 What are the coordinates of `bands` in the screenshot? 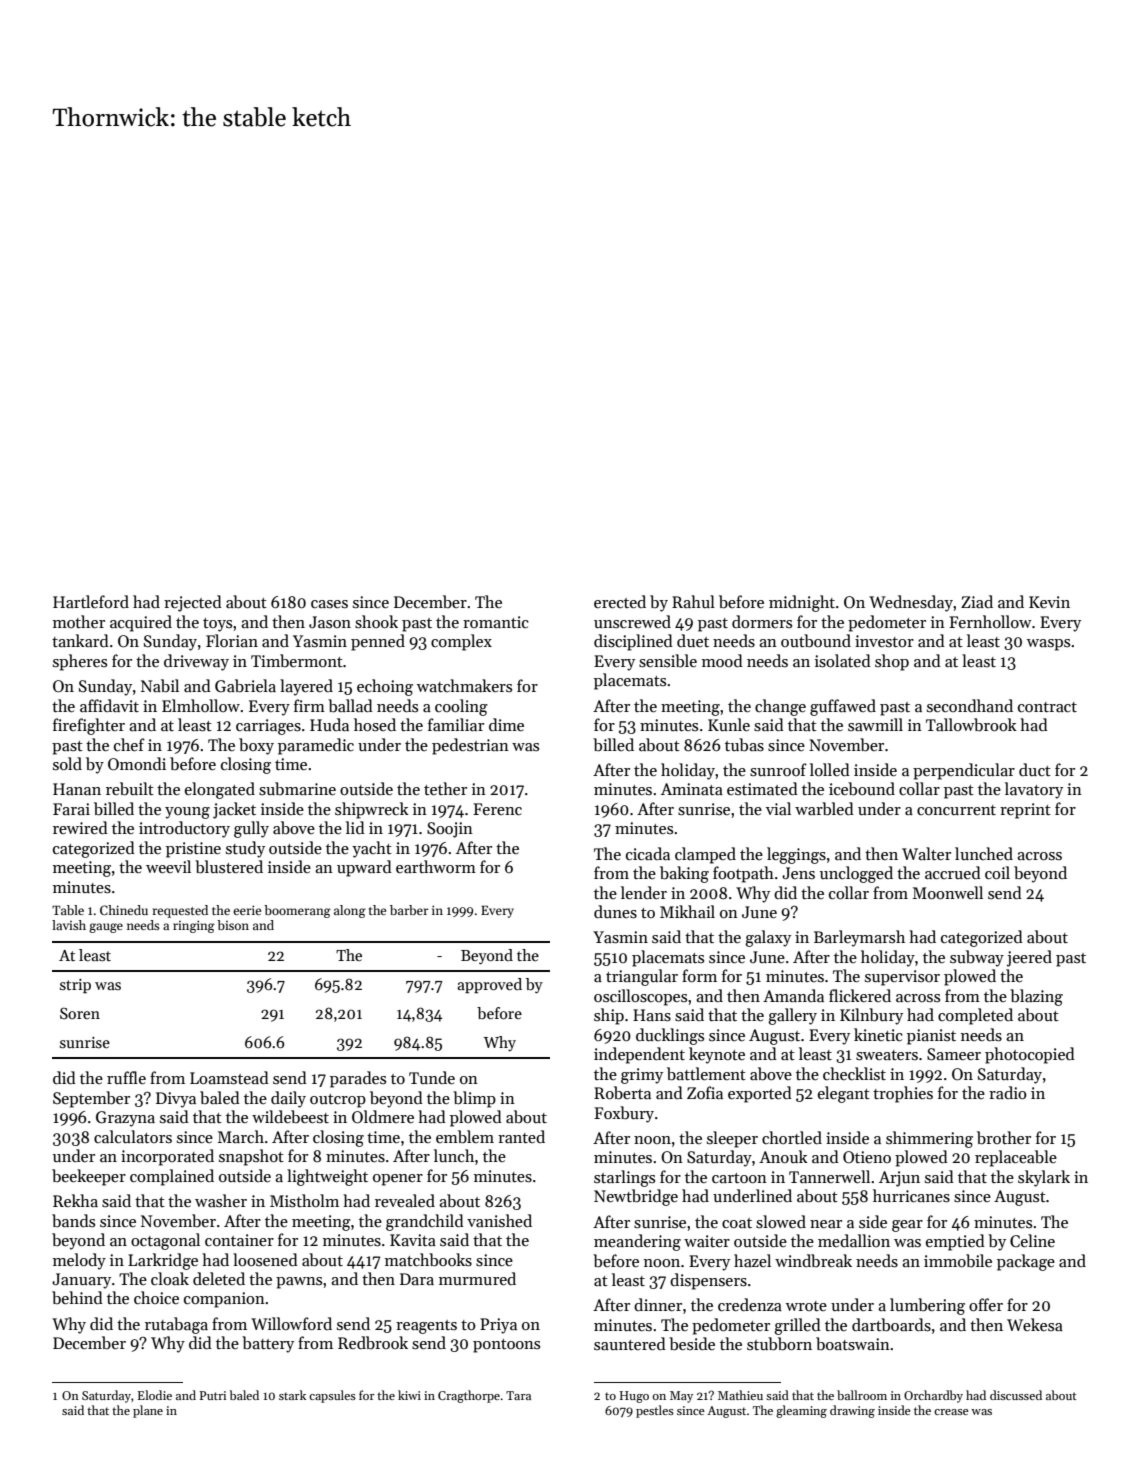 It's located at (73, 1220).
